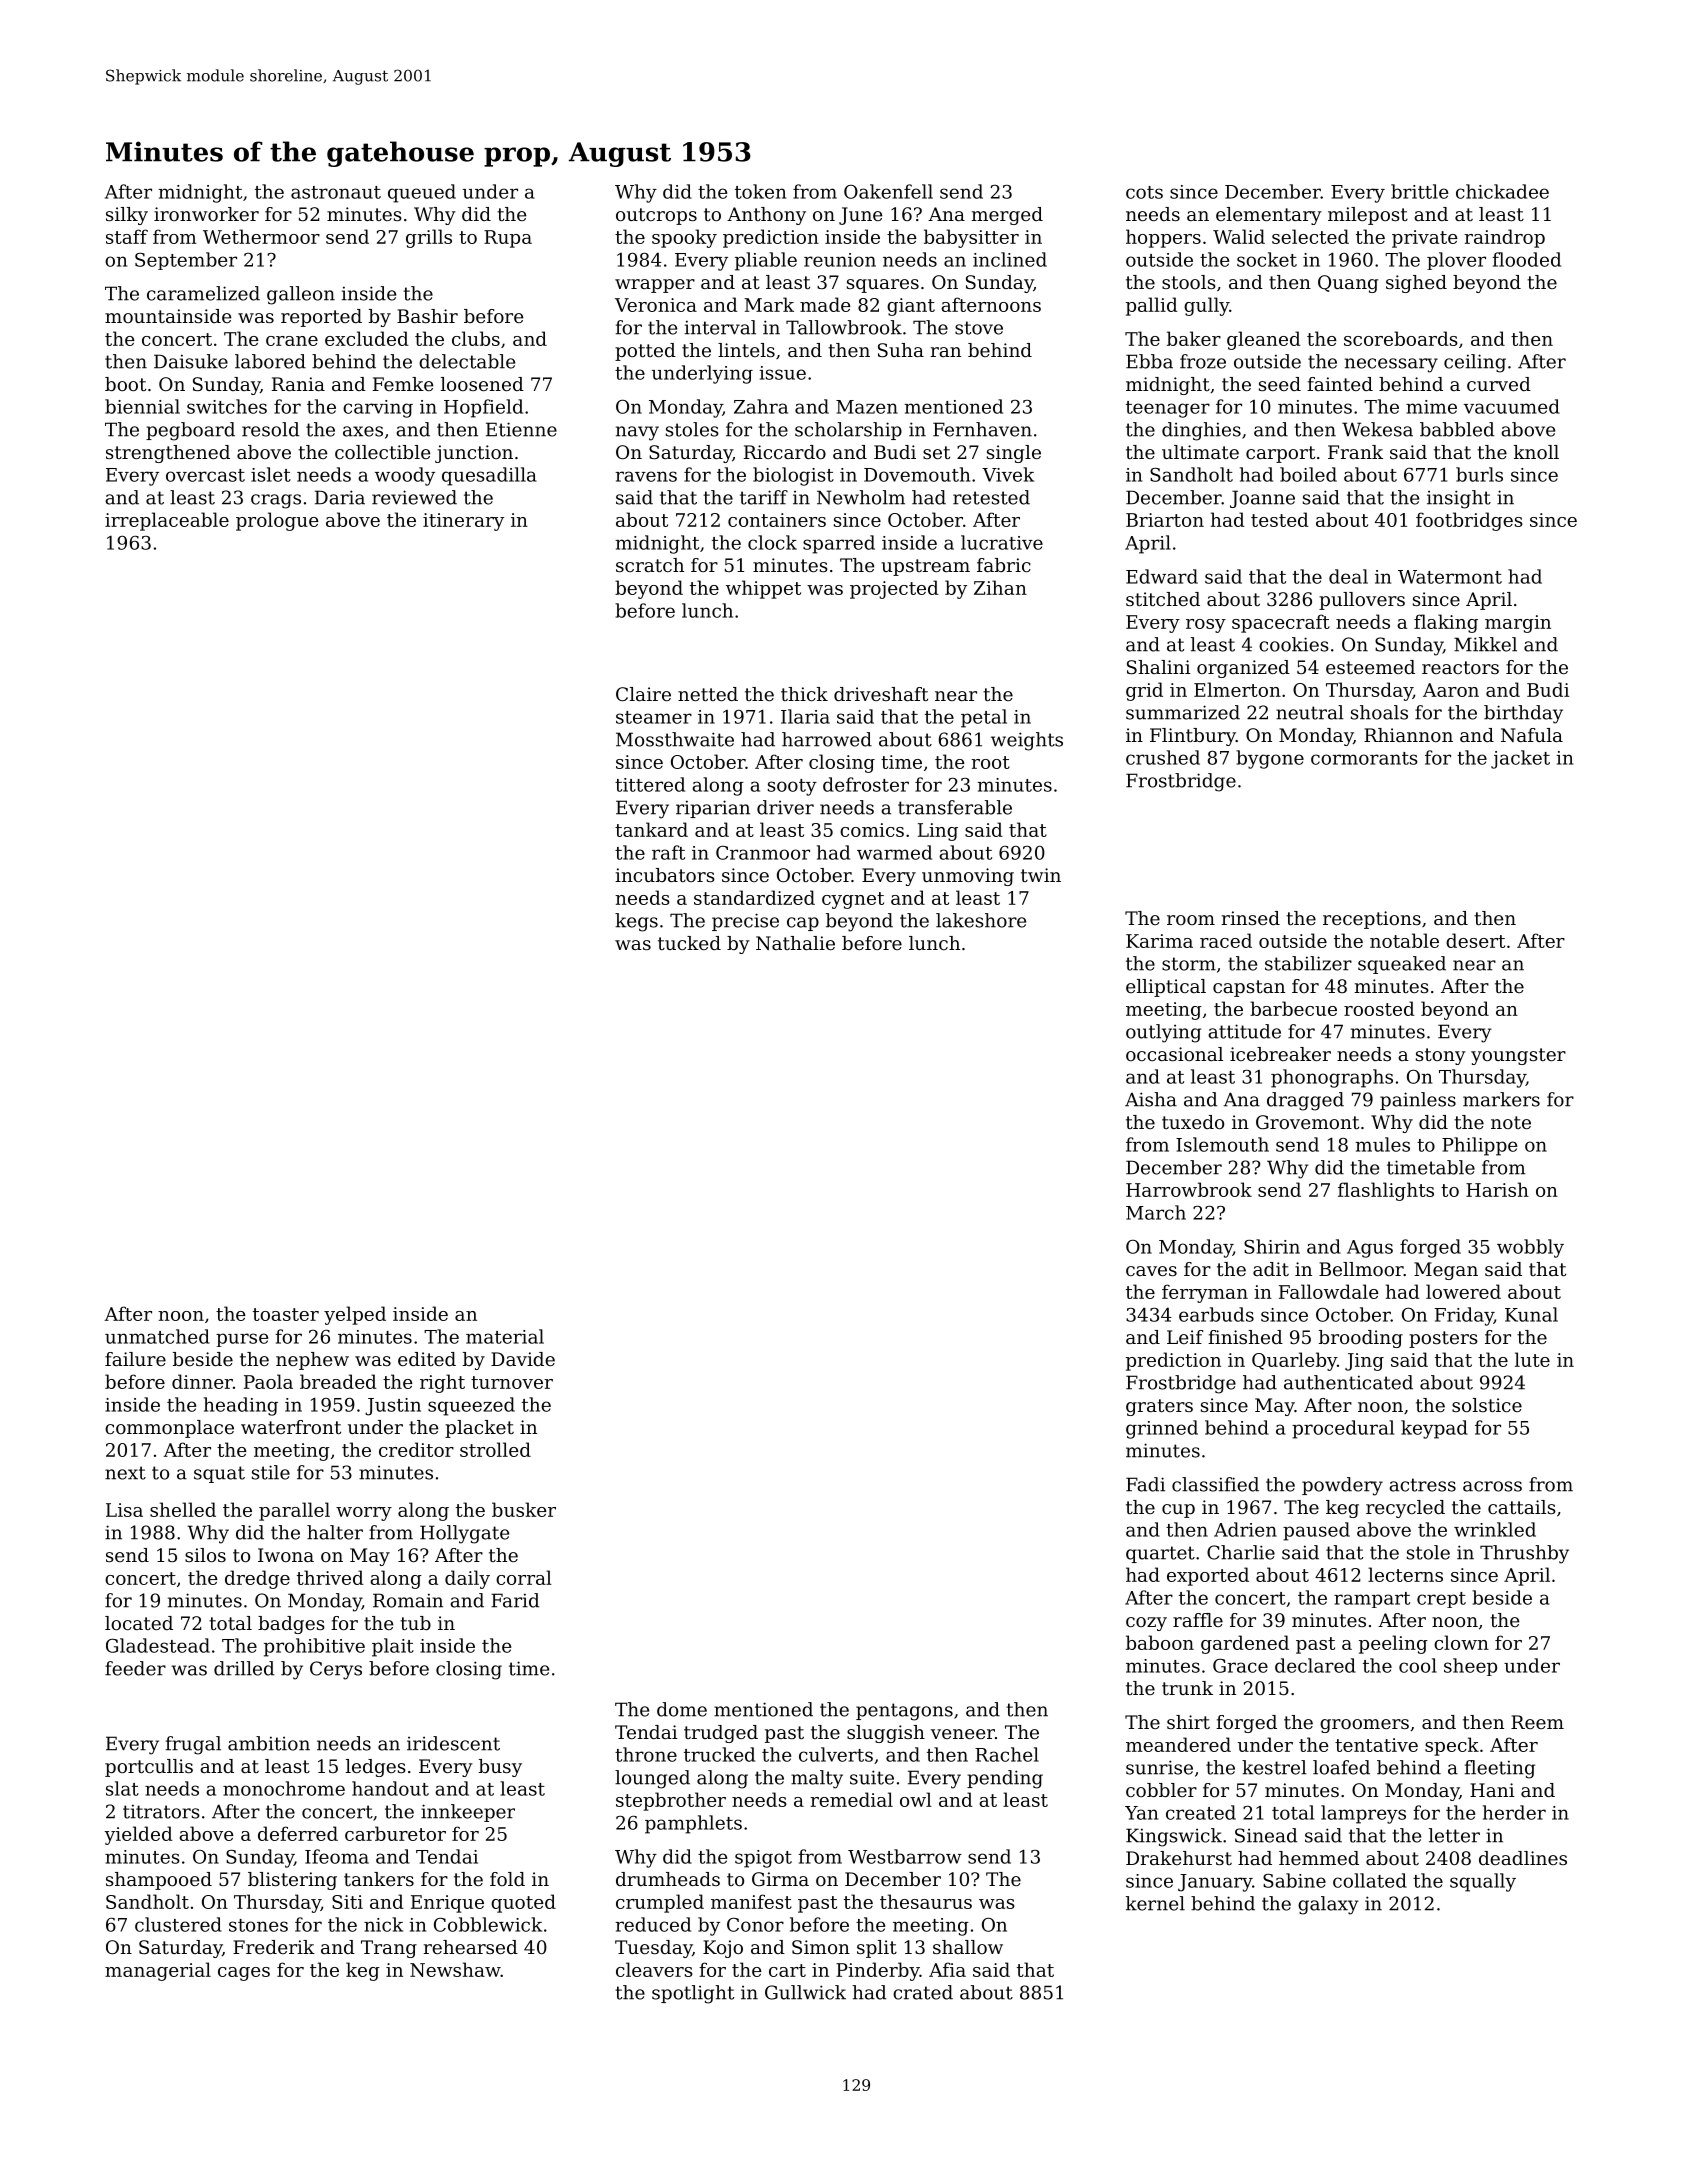  I want to click on Cerys, so click(336, 1670).
